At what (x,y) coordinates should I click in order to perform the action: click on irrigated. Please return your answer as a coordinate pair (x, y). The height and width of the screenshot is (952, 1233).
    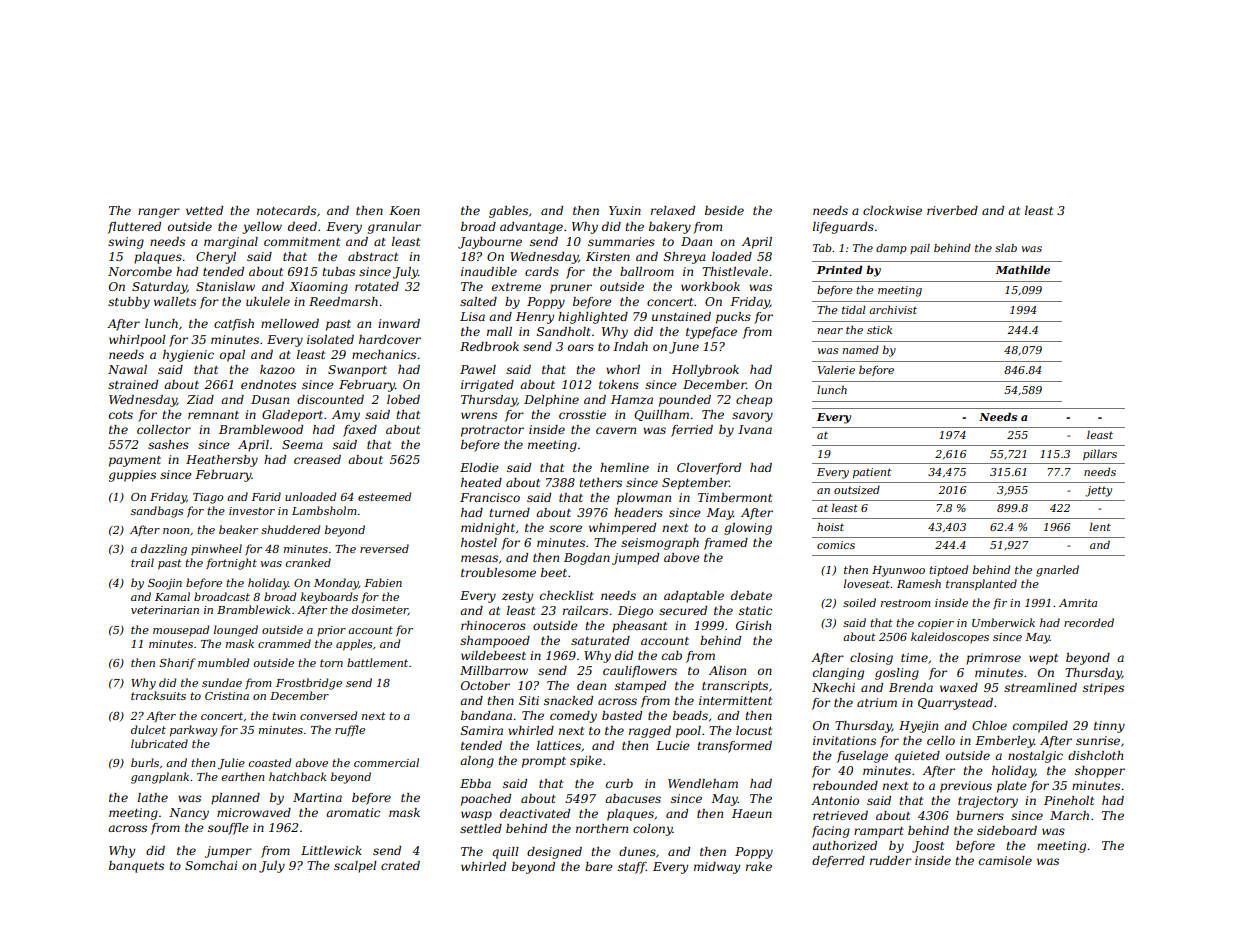
    Looking at the image, I should click on (487, 386).
